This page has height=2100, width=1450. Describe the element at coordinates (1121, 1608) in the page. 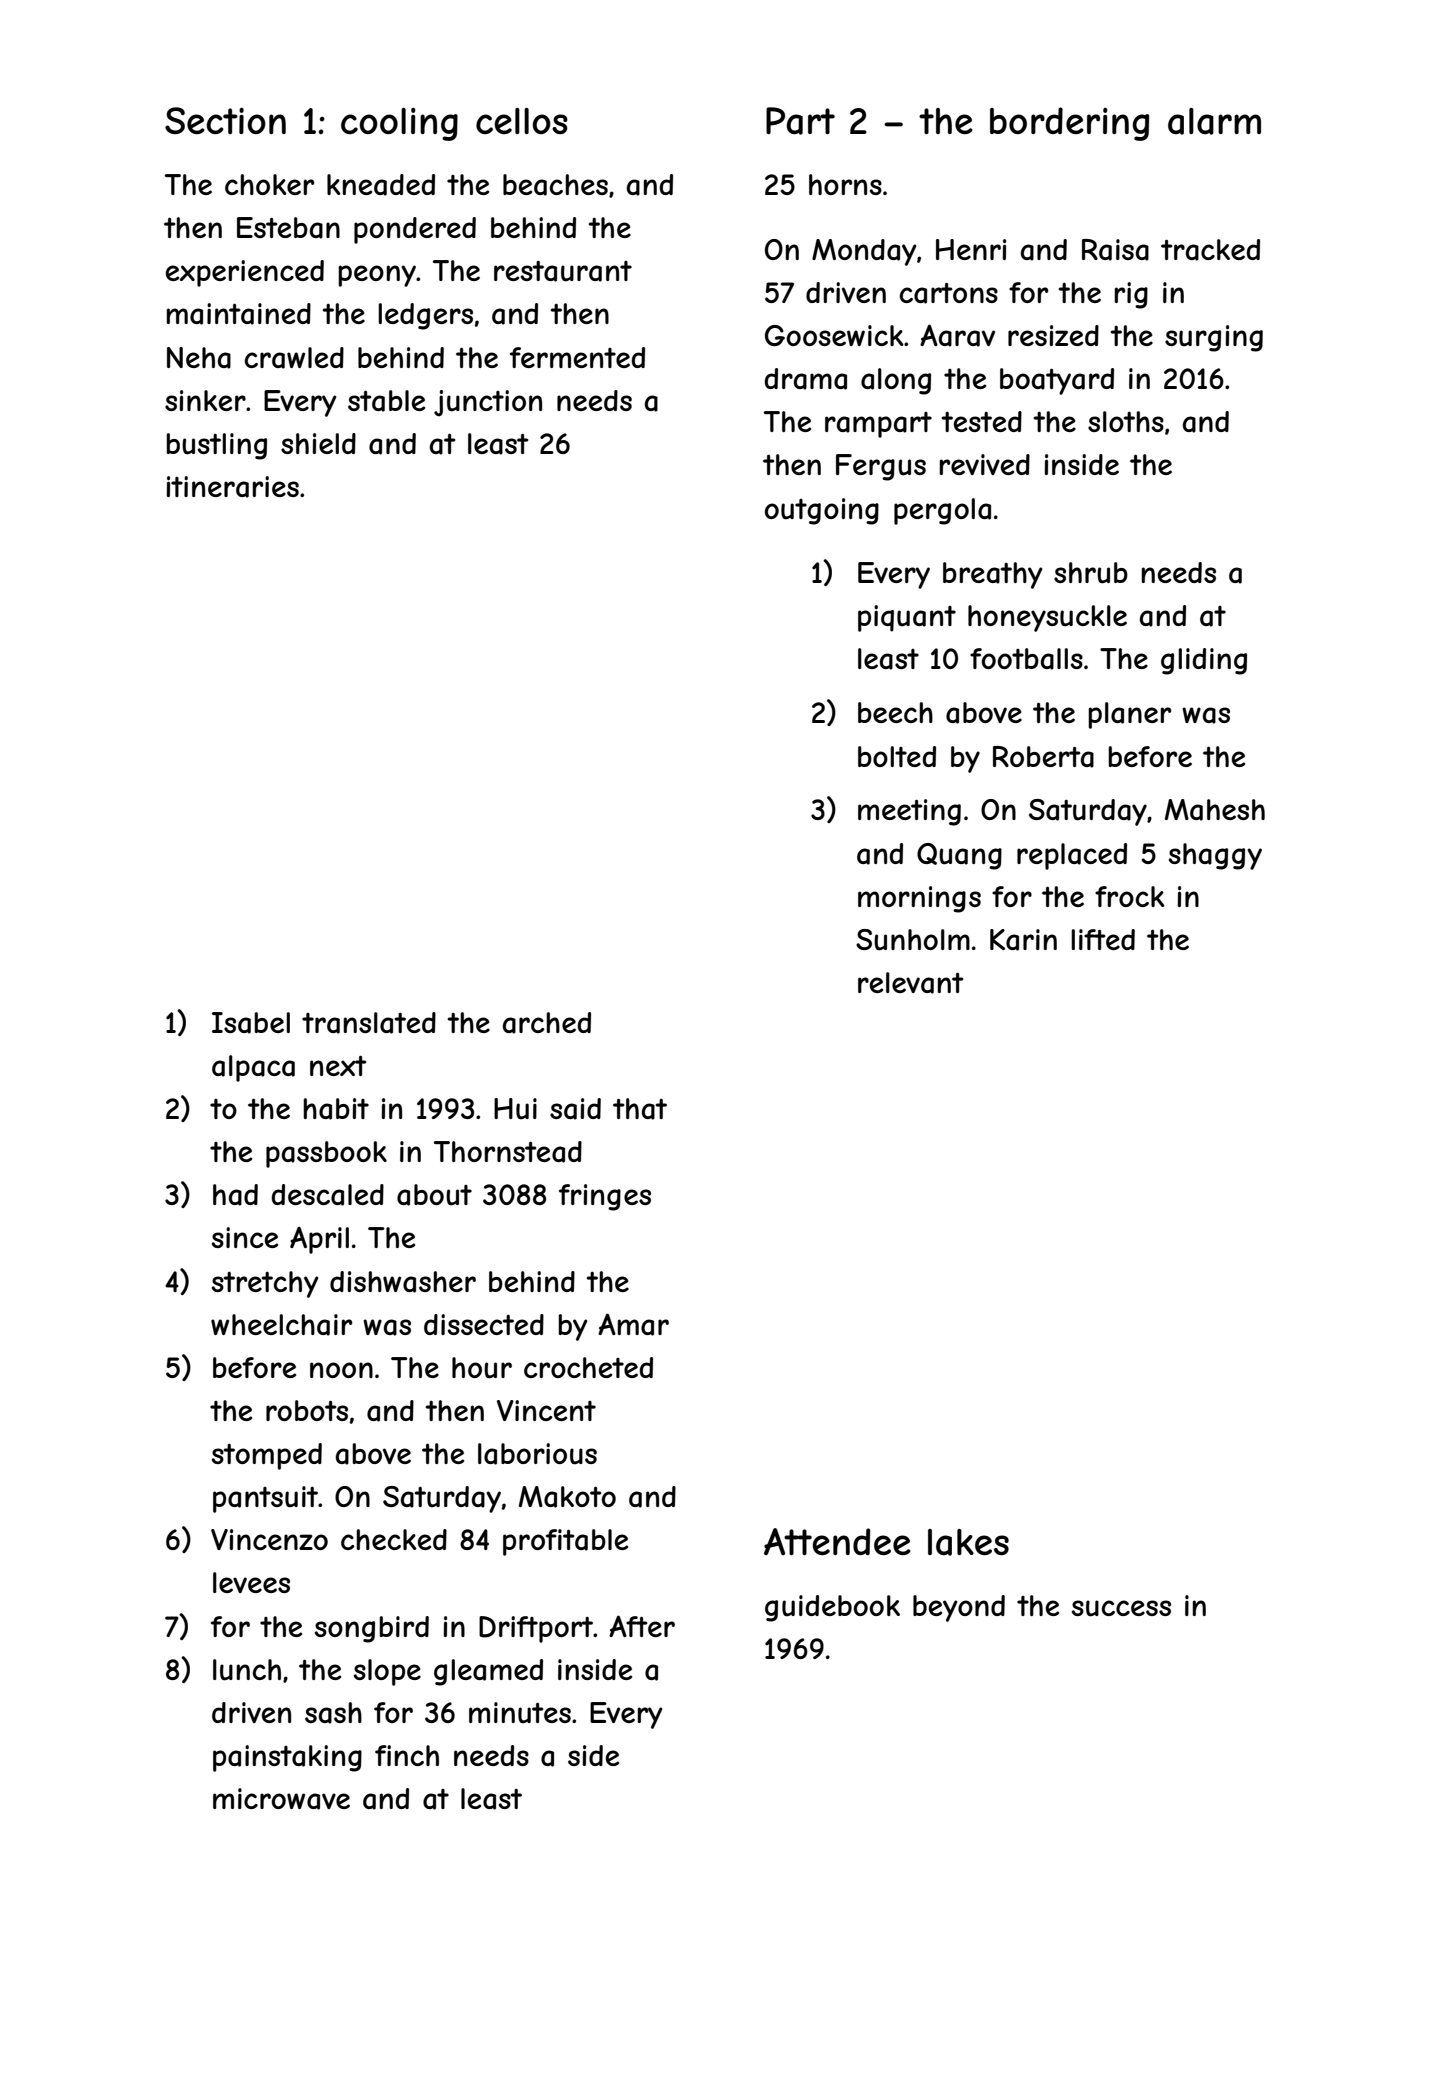

I see `success` at that location.
